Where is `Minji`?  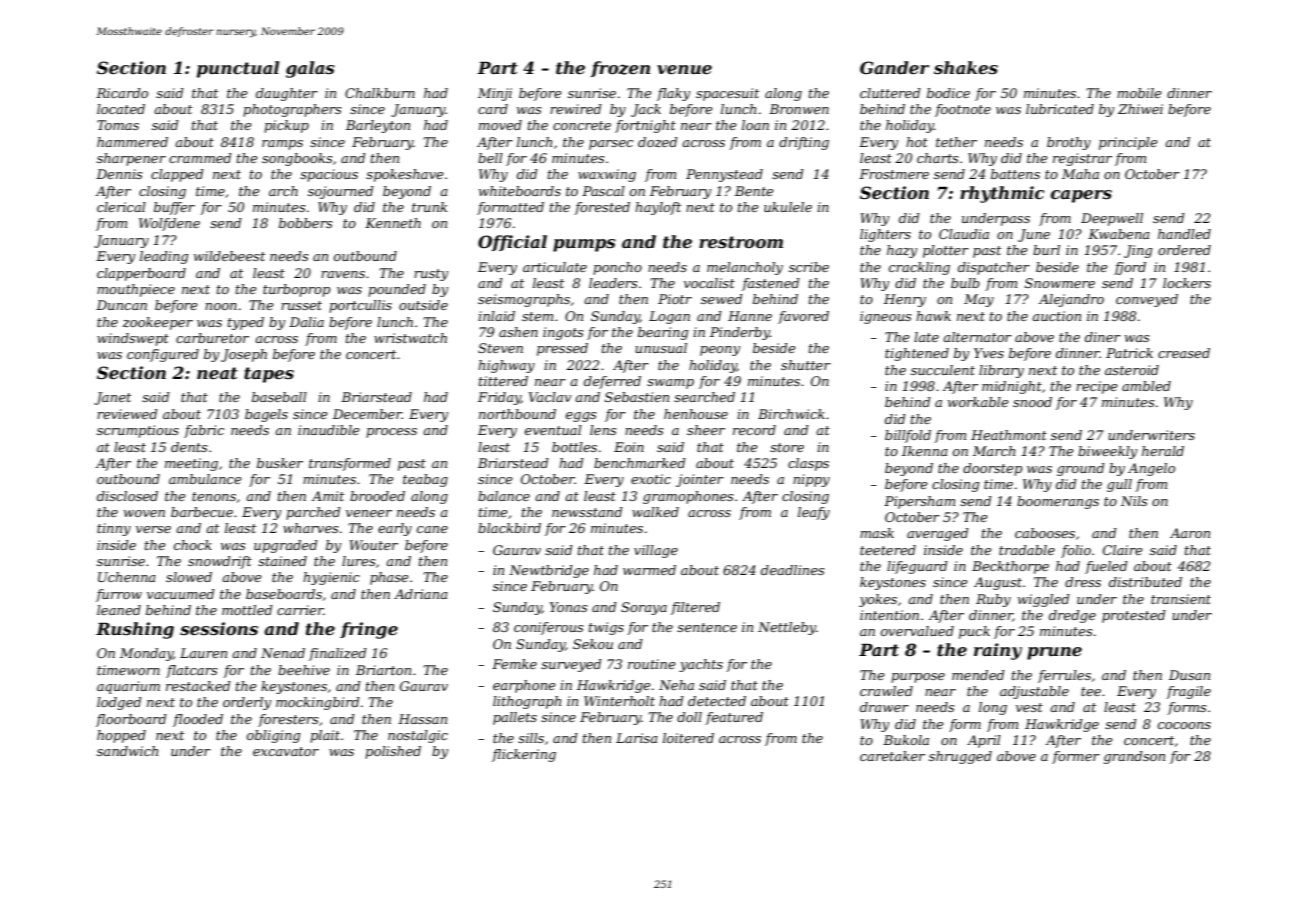
Minji is located at coordinates (495, 94).
